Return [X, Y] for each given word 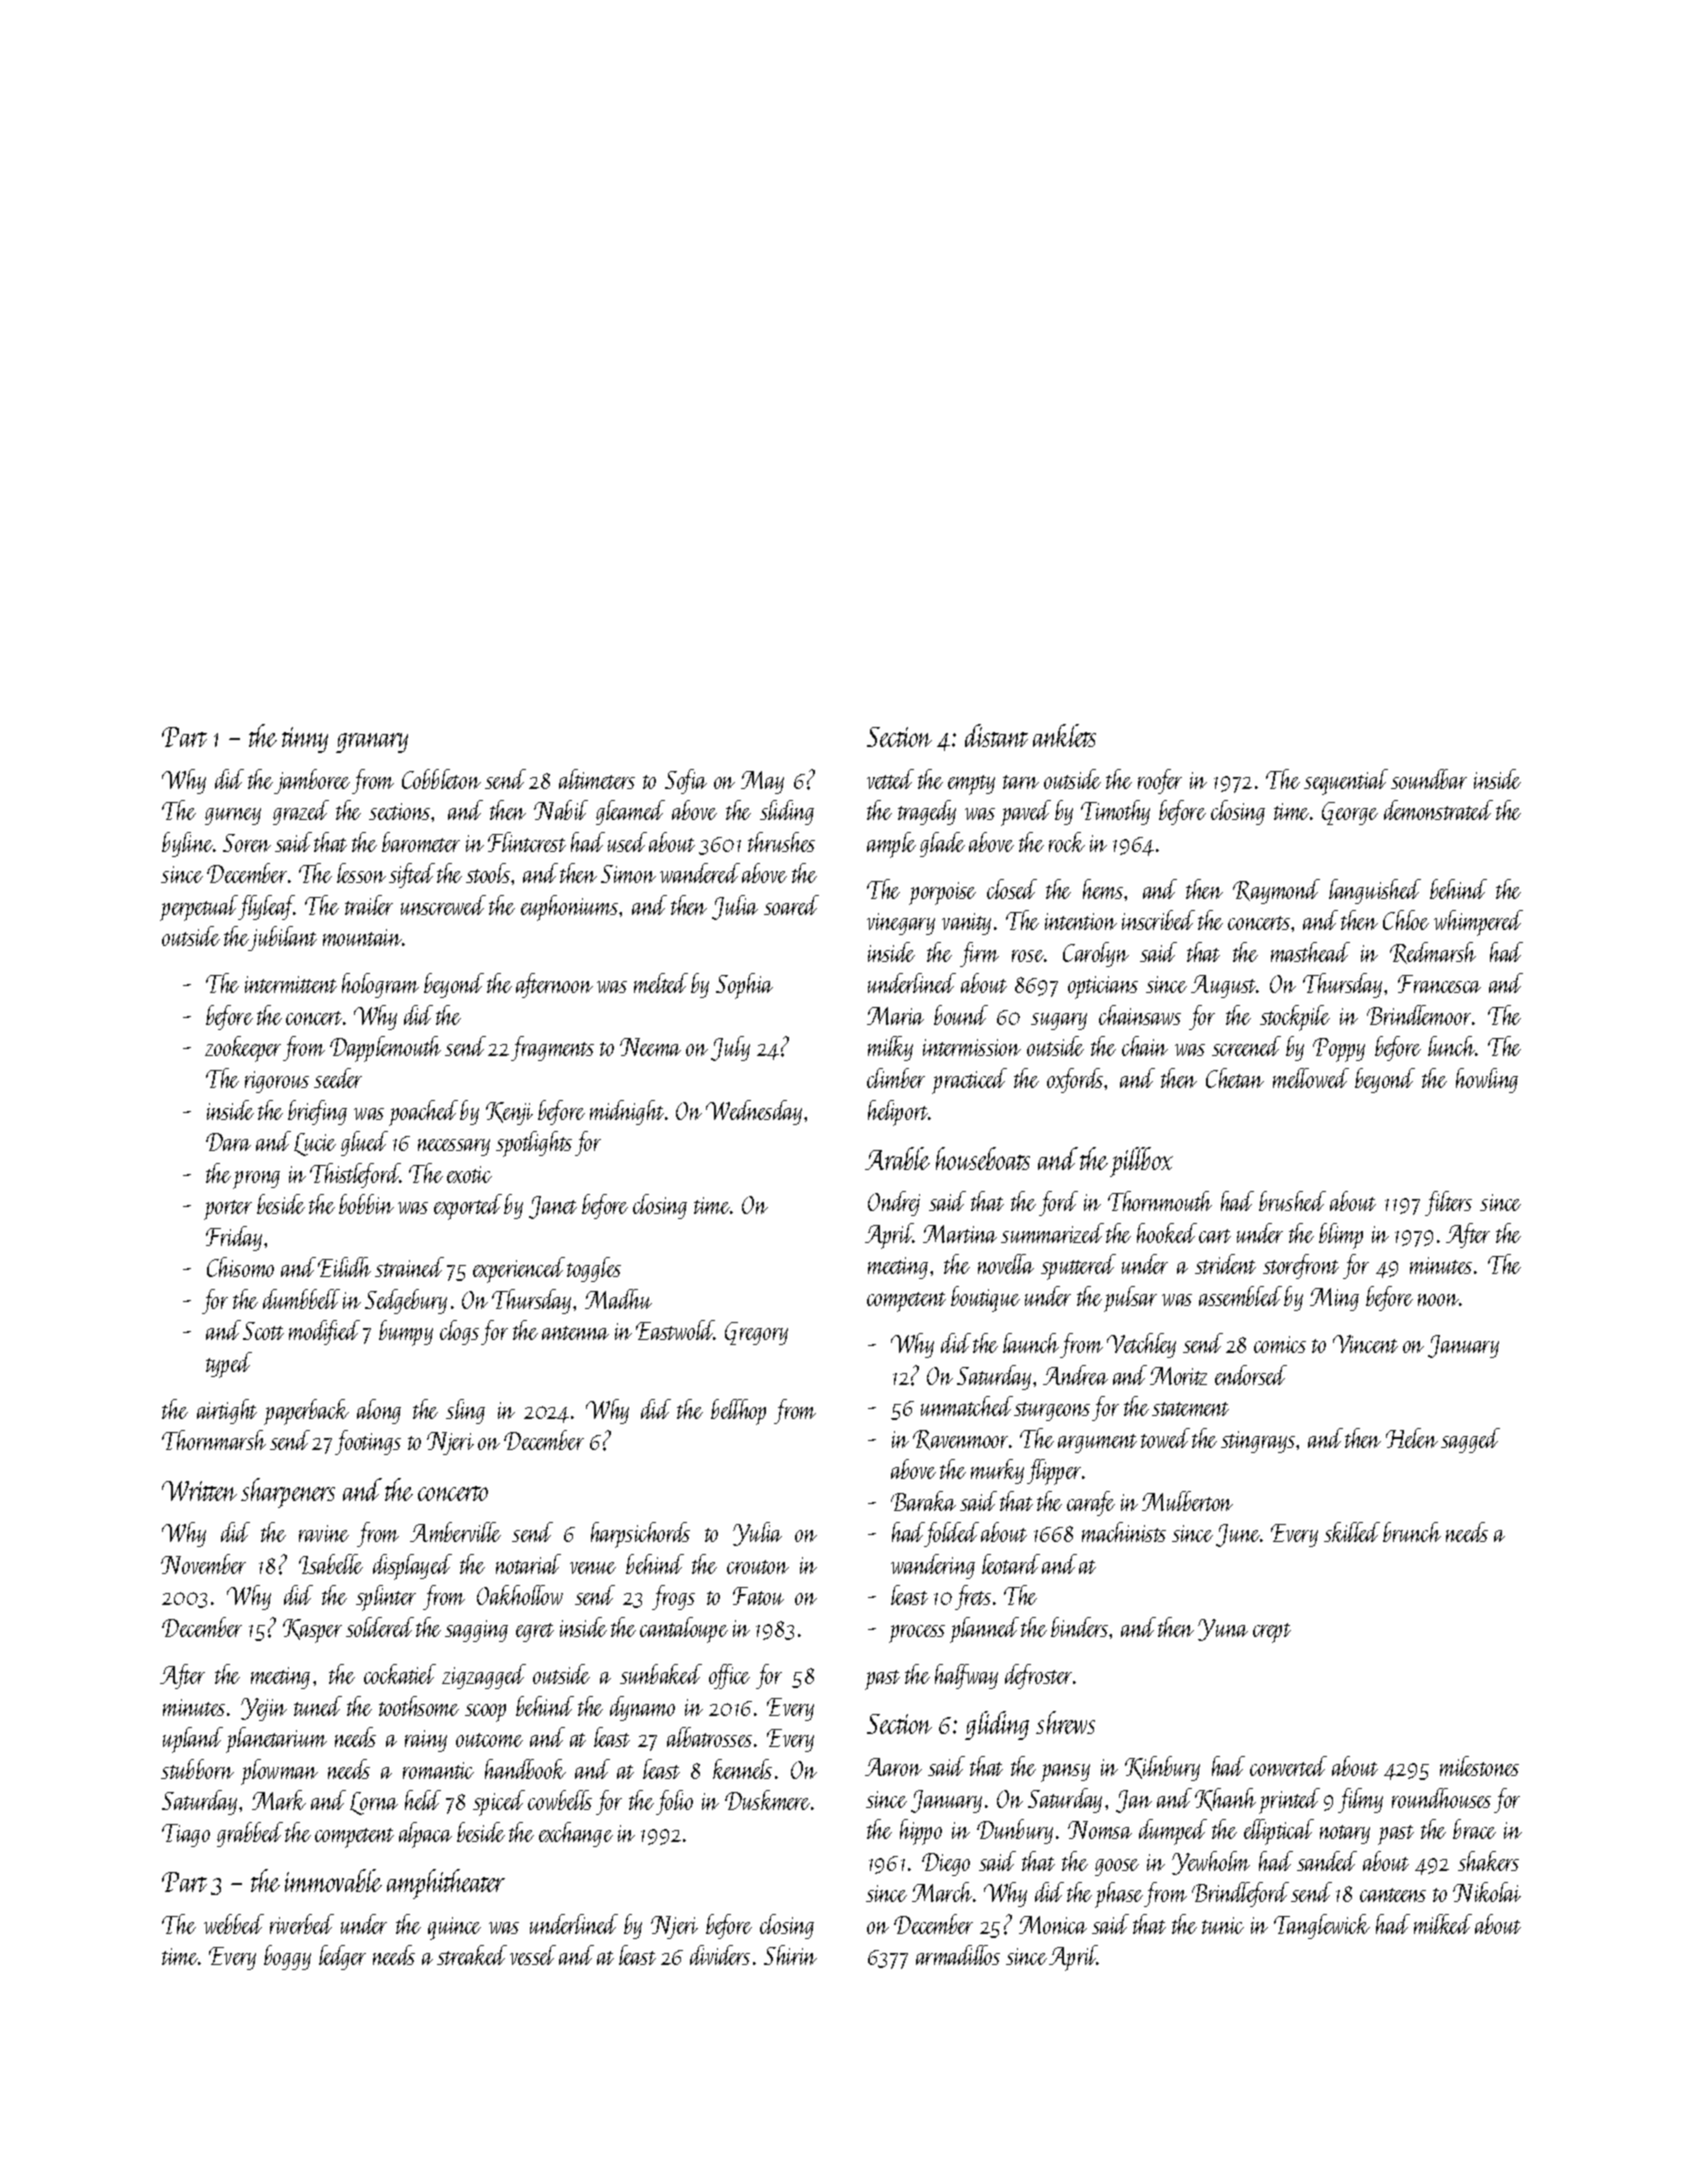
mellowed [1311, 1078]
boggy [287, 1957]
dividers [720, 1955]
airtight [227, 1411]
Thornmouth [1160, 1201]
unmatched [967, 1406]
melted [661, 983]
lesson [361, 873]
